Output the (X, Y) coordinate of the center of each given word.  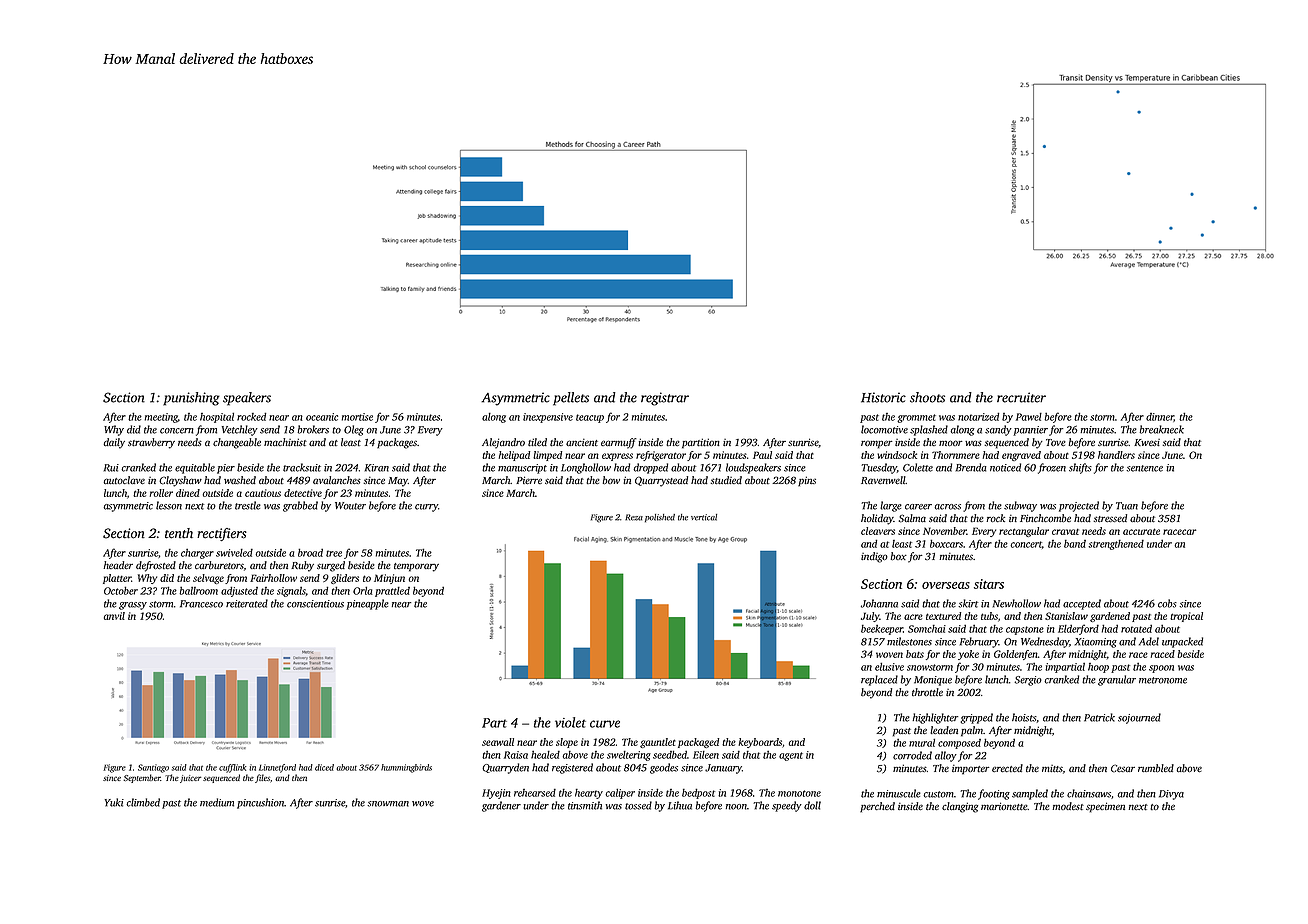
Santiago (153, 768)
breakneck (1161, 429)
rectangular (1024, 532)
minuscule (899, 793)
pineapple (367, 604)
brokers (313, 429)
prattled (392, 592)
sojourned (1139, 718)
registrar (665, 399)
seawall (498, 742)
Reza (634, 517)
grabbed (300, 506)
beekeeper (882, 630)
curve (605, 724)
